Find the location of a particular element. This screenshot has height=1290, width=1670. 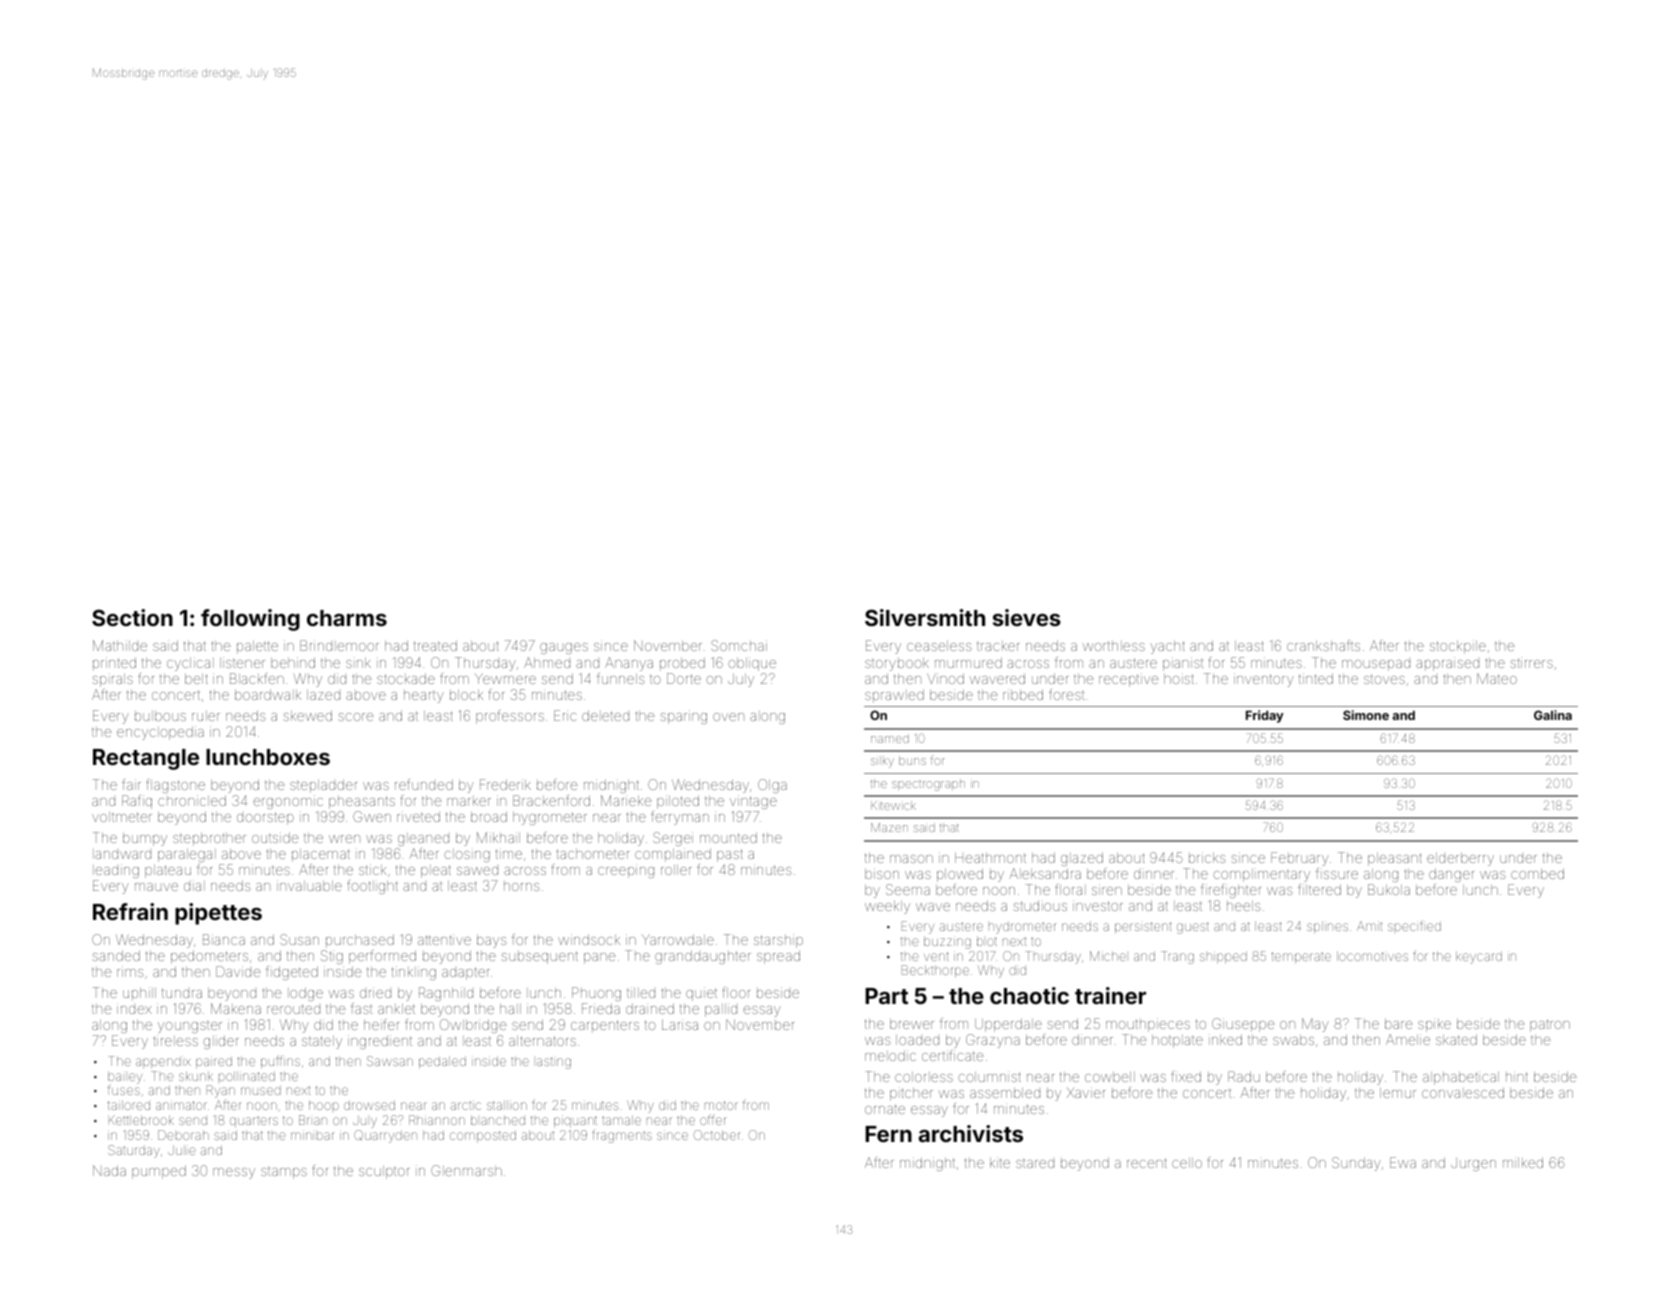

Gwen is located at coordinates (372, 816).
